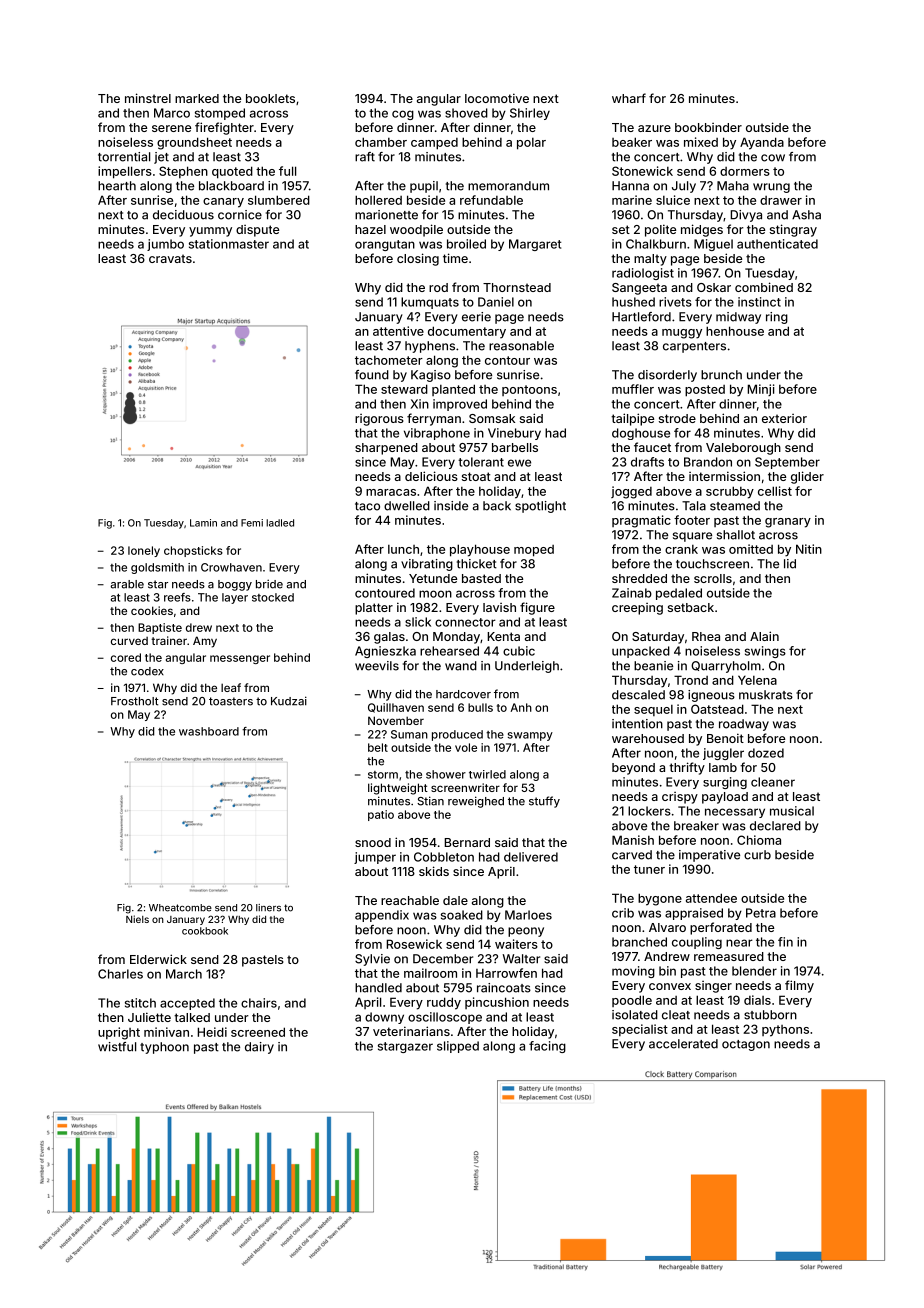 The width and height of the screenshot is (924, 1308). I want to click on wistful, so click(117, 1047).
